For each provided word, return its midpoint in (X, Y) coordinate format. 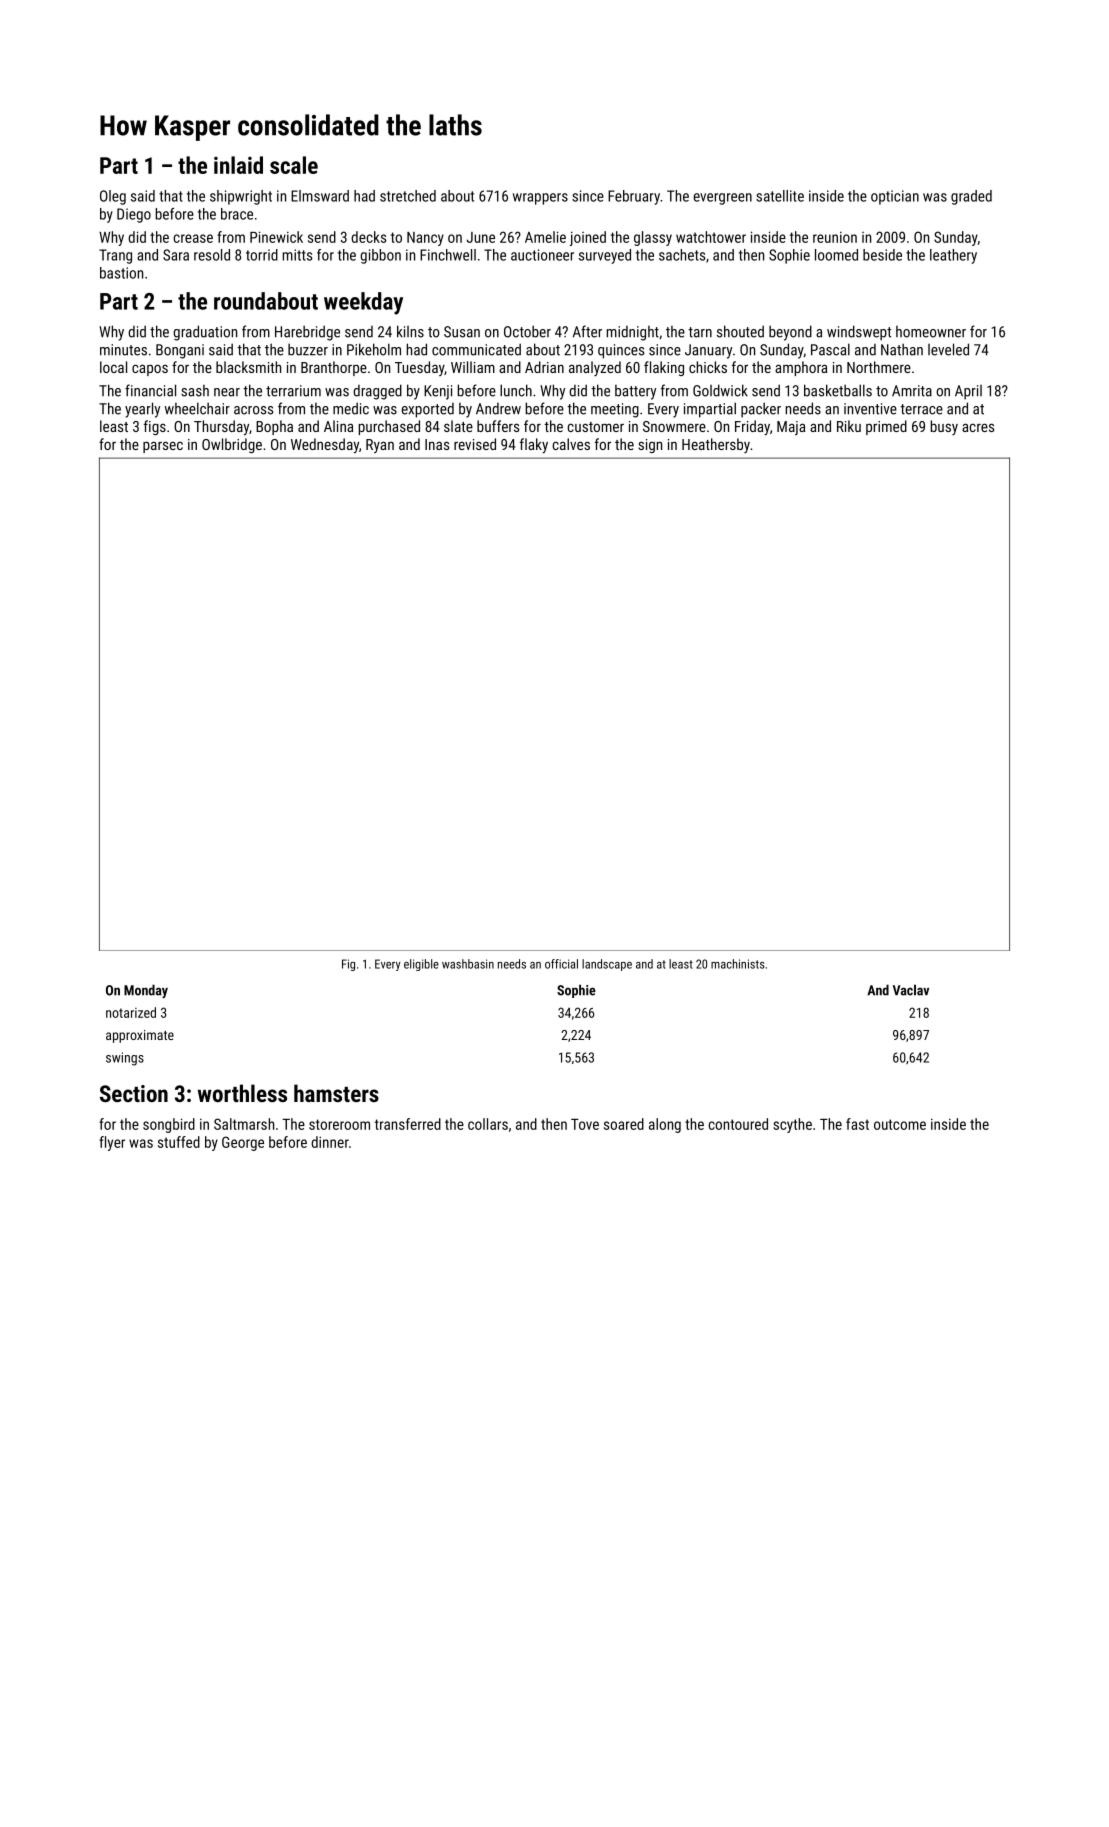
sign (650, 446)
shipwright (241, 197)
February (634, 197)
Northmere (879, 367)
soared (624, 1124)
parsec (163, 447)
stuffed (179, 1142)
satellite (780, 196)
